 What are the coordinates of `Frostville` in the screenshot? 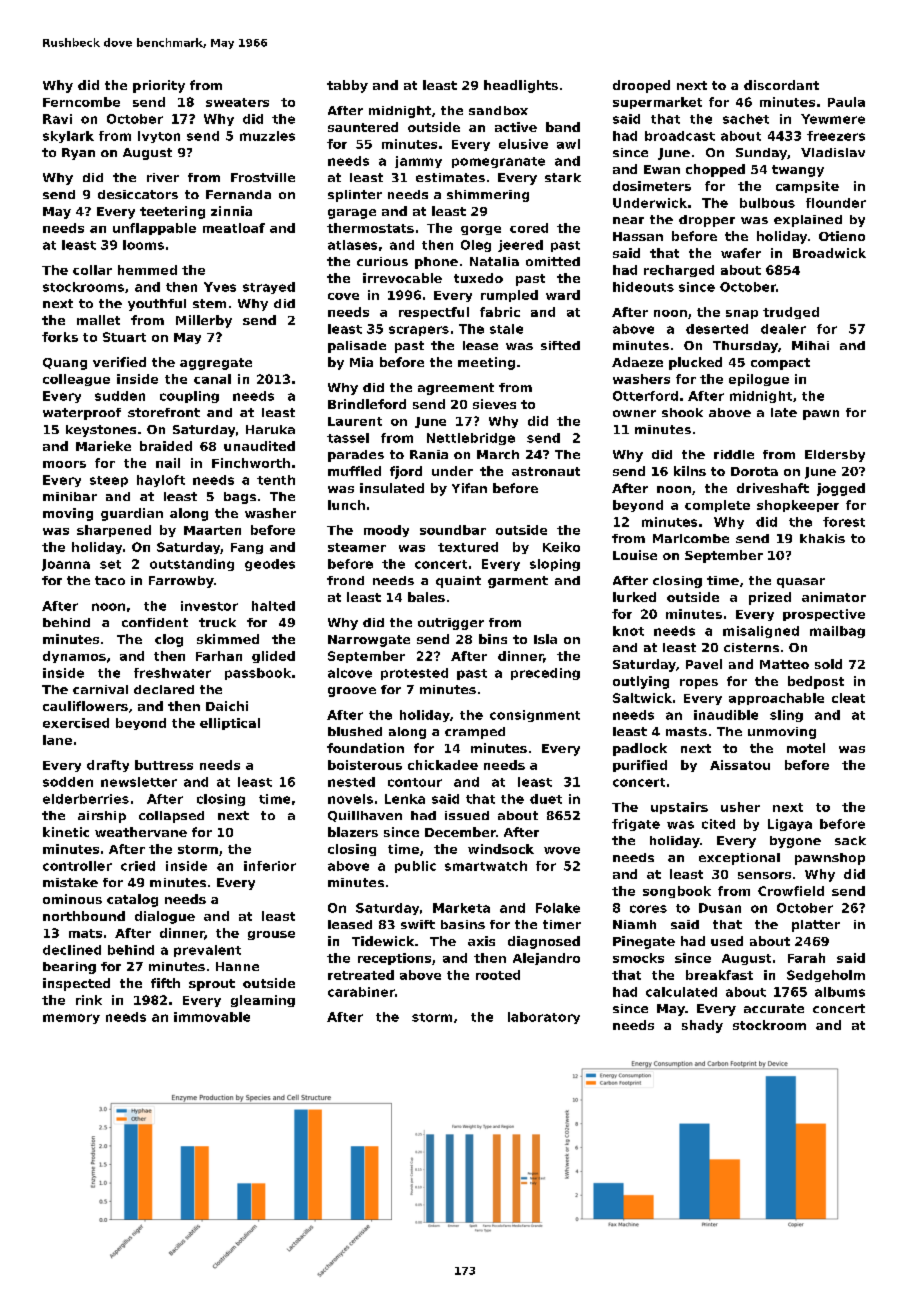 It's located at (263, 177).
